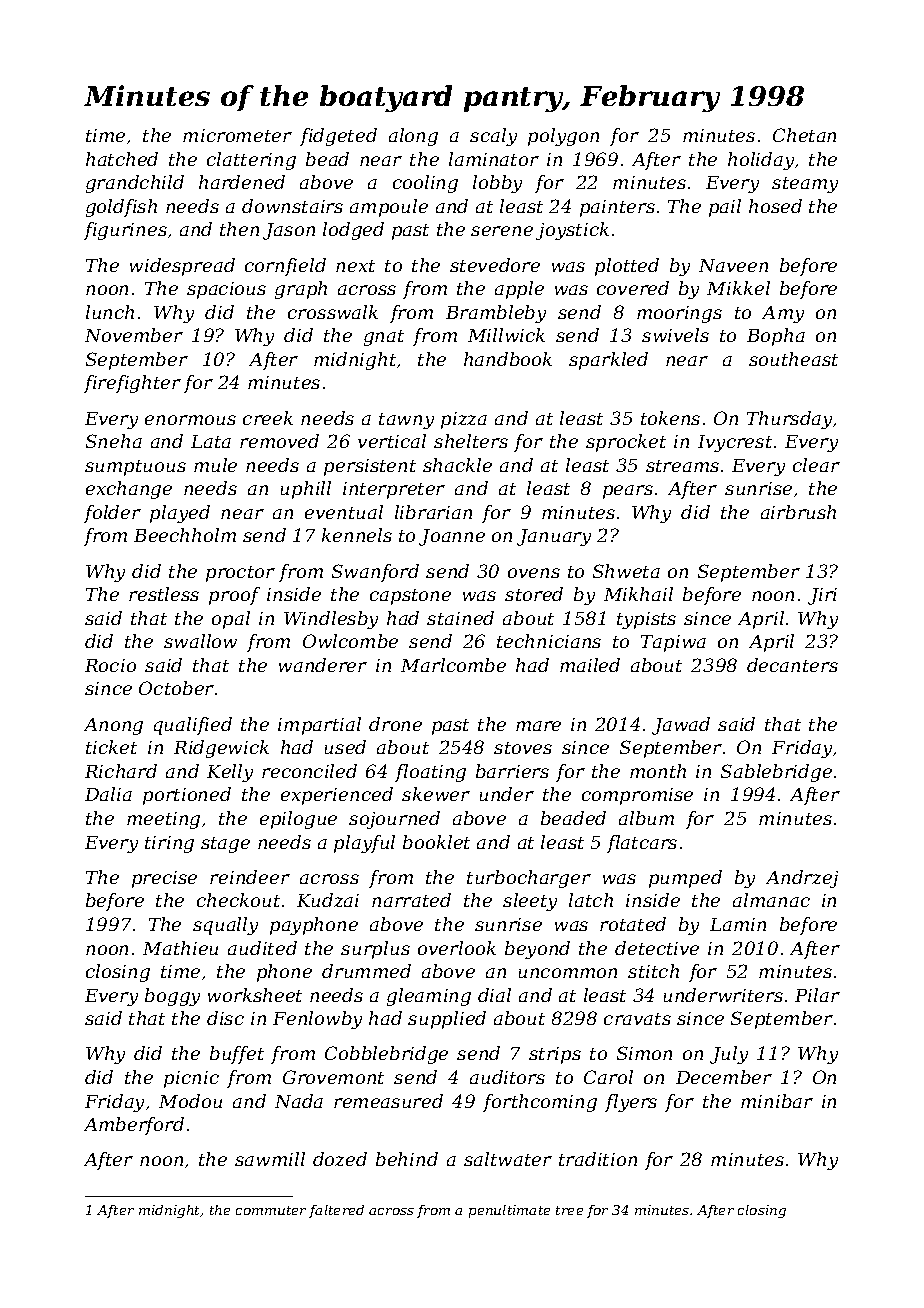 This screenshot has height=1308, width=924. I want to click on strips, so click(555, 1055).
